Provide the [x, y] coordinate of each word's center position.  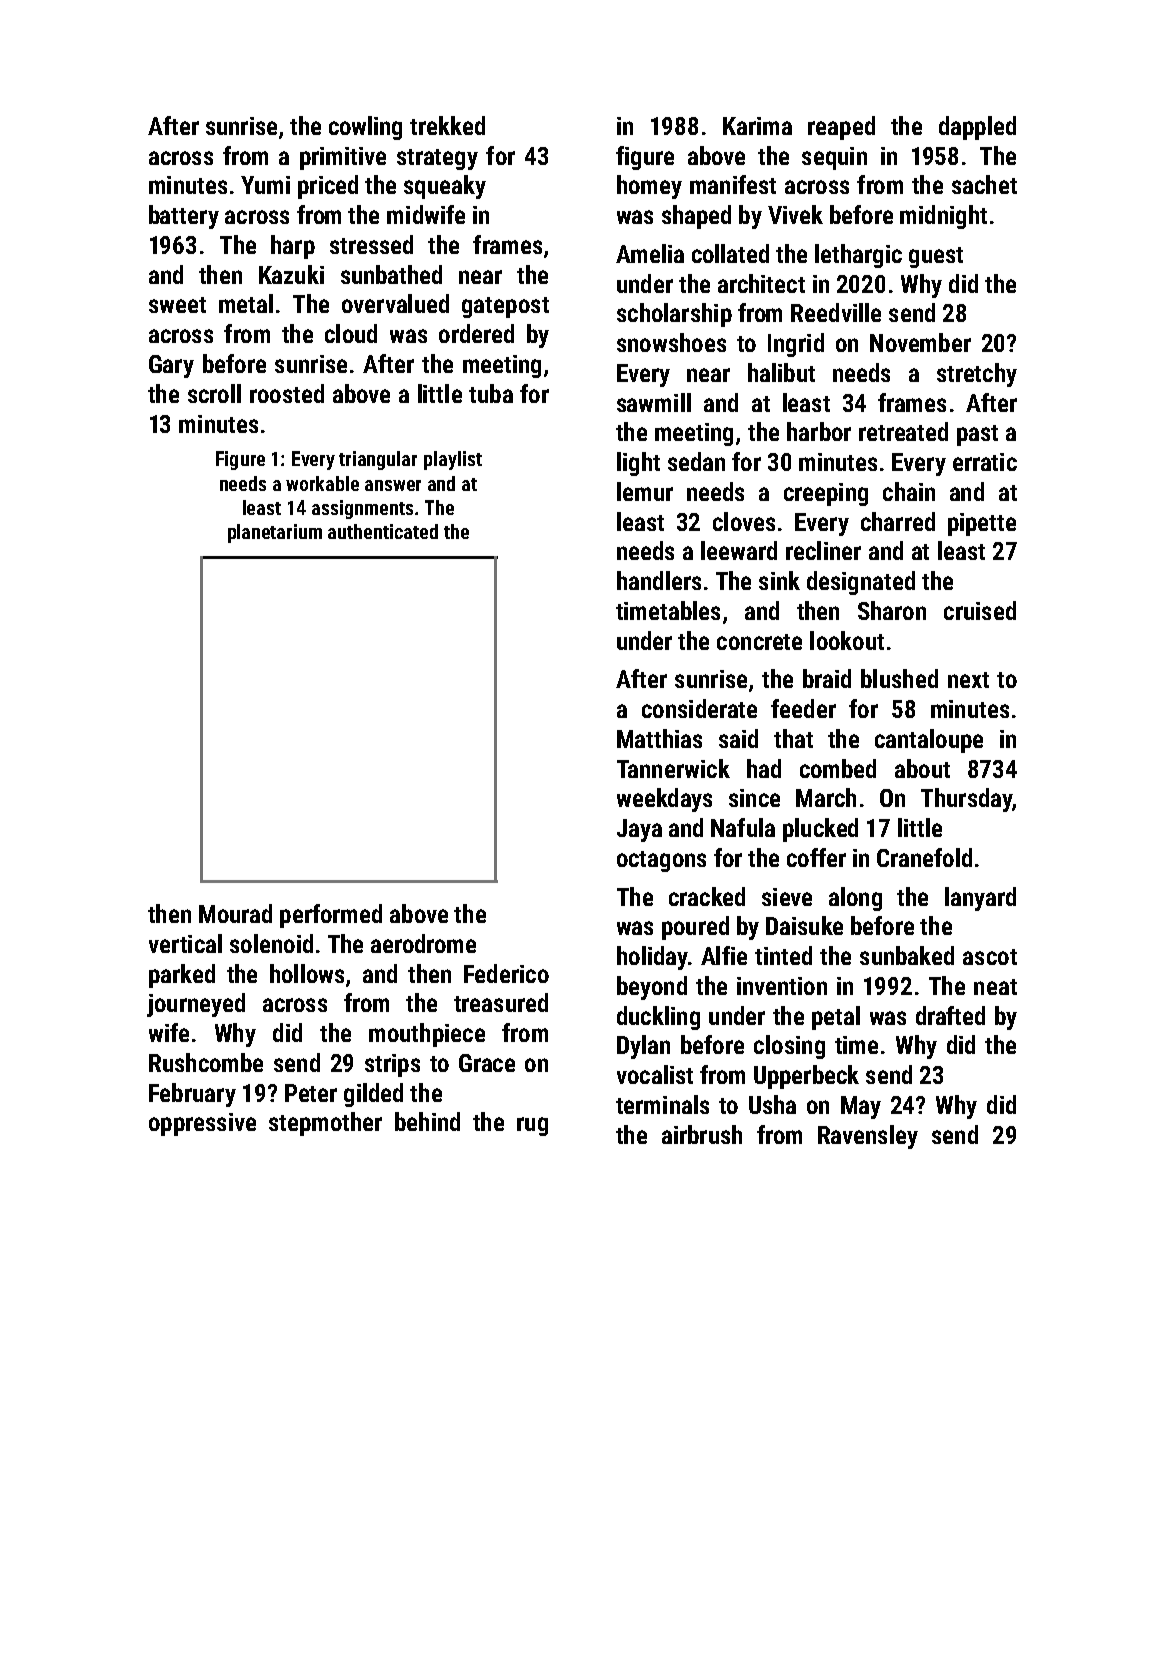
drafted [950, 1015]
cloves [744, 521]
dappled [977, 128]
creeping [826, 494]
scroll [214, 393]
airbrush [702, 1134]
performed [331, 916]
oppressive [202, 1124]
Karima [757, 126]
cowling [365, 128]
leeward [739, 550]
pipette [982, 524]
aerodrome [423, 943]
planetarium [275, 533]
